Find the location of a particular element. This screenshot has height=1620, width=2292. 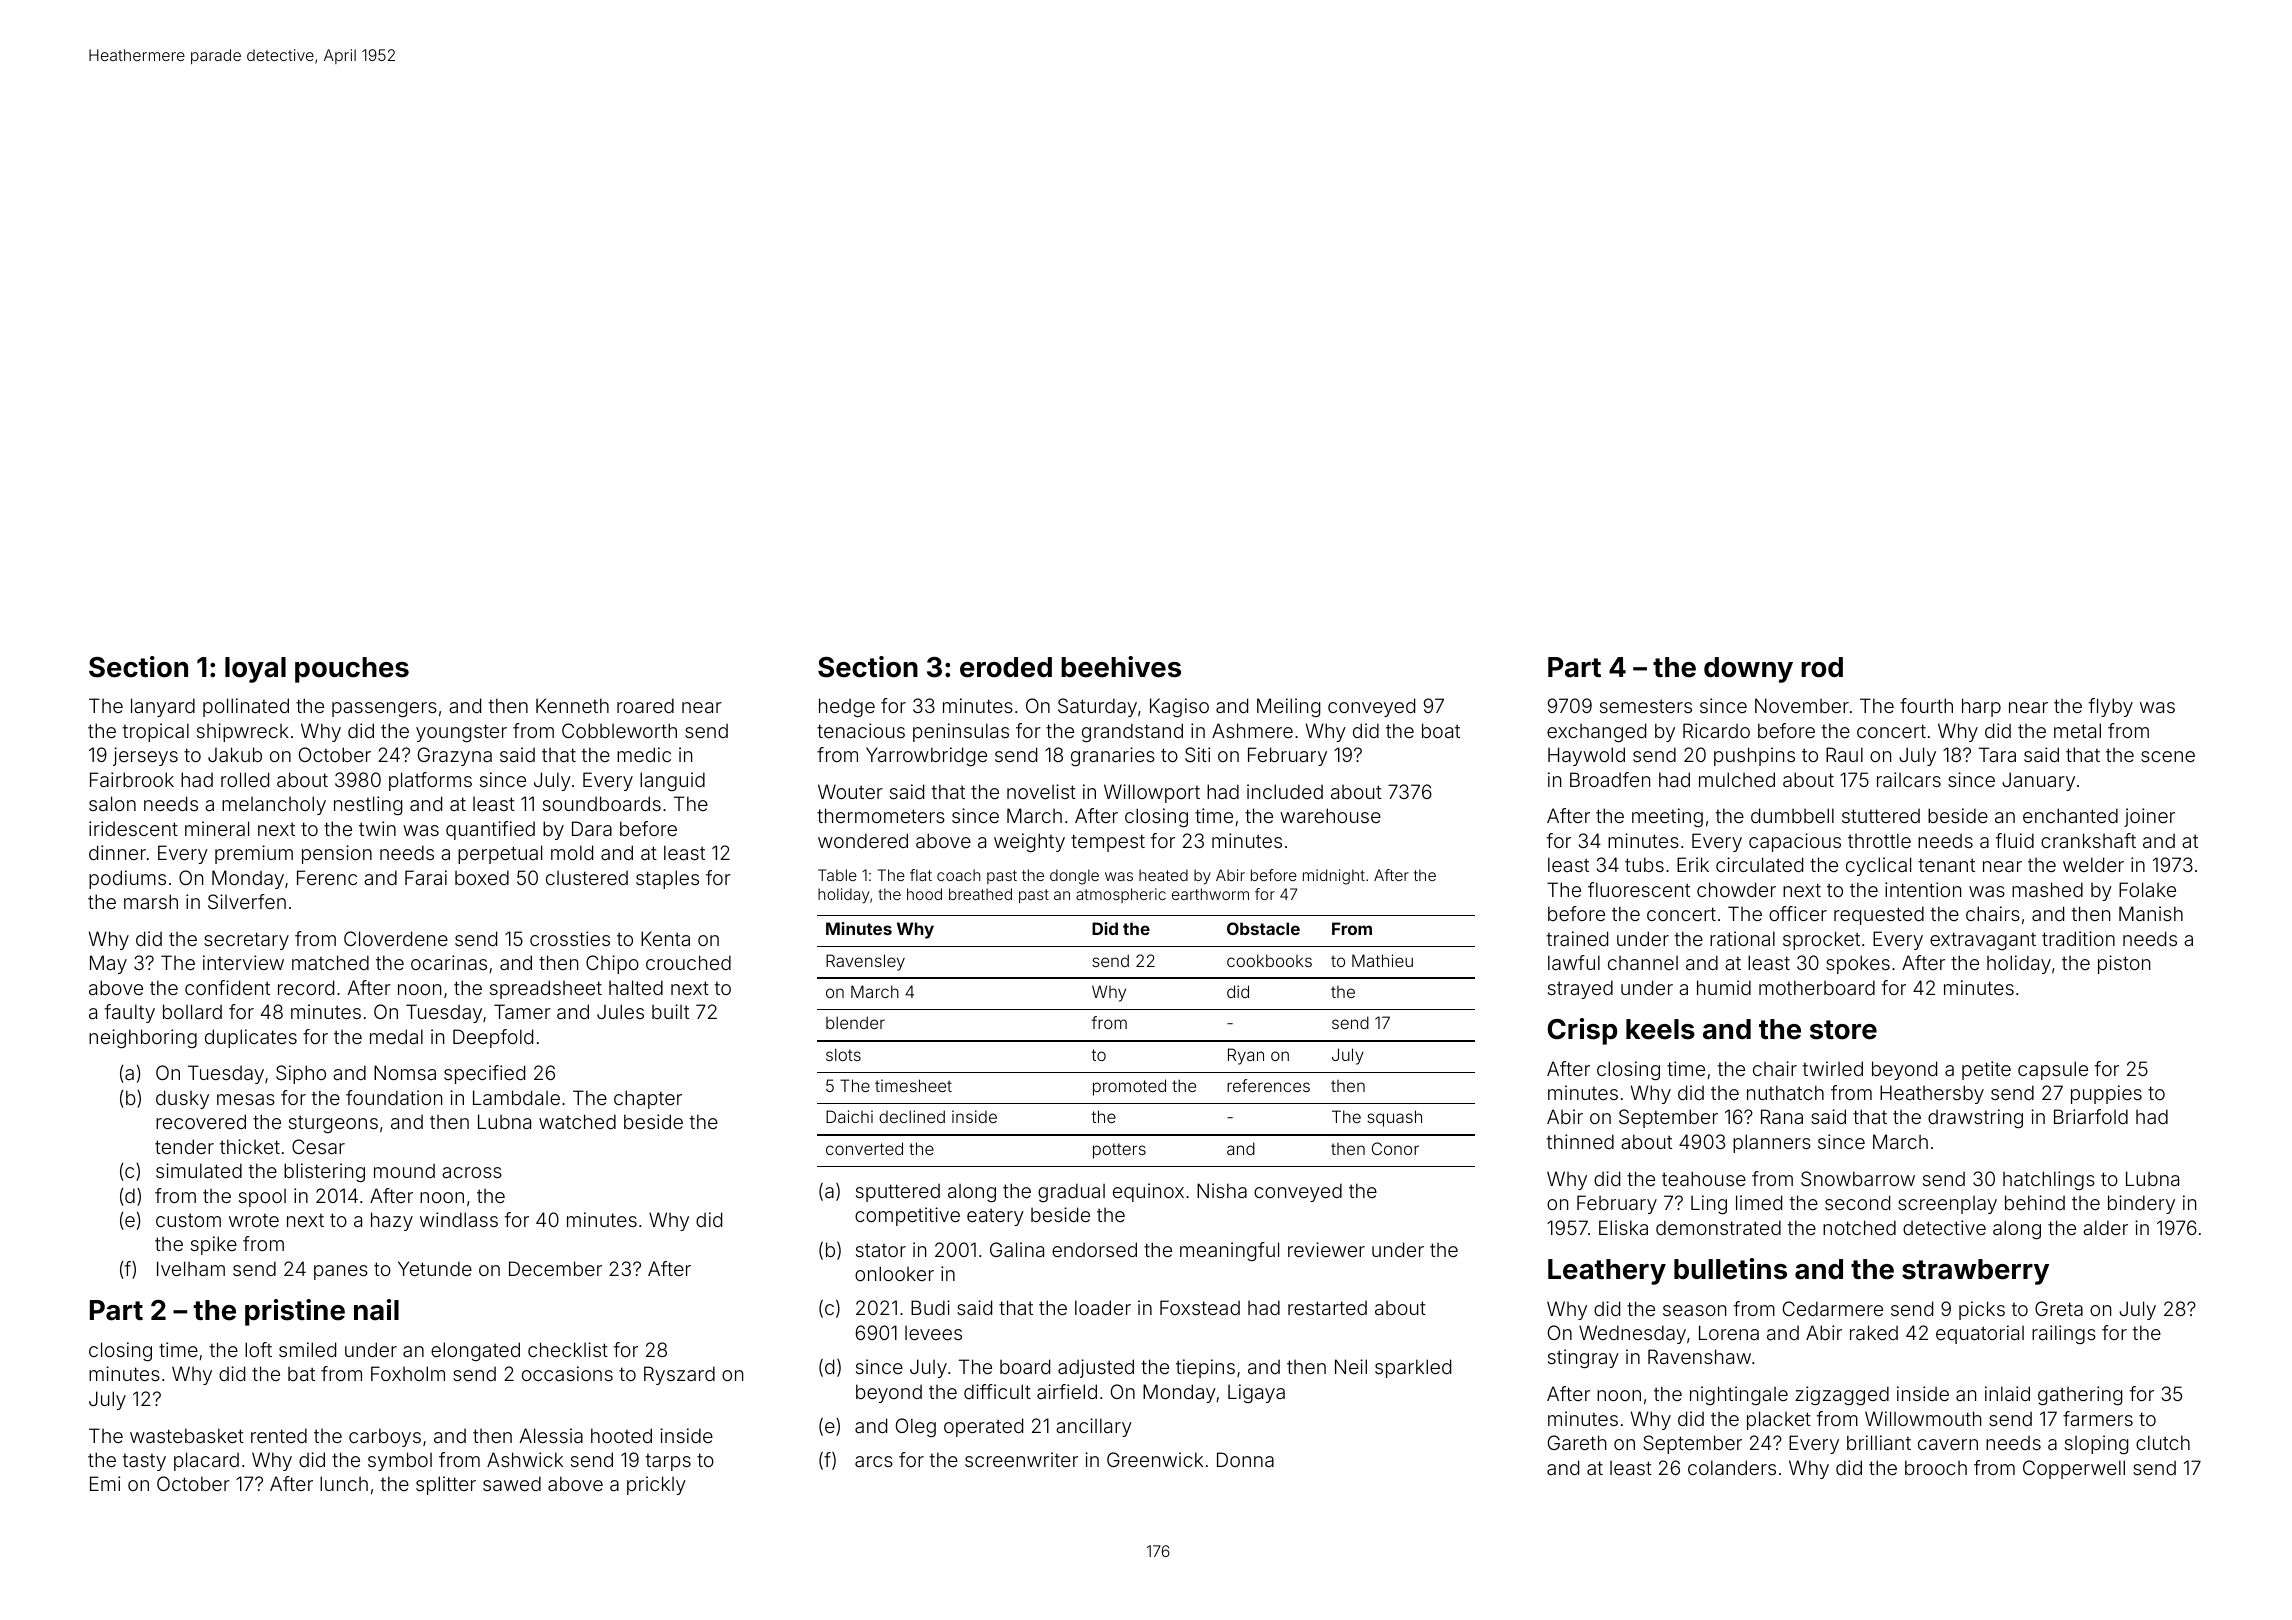

youngster is located at coordinates (461, 733).
